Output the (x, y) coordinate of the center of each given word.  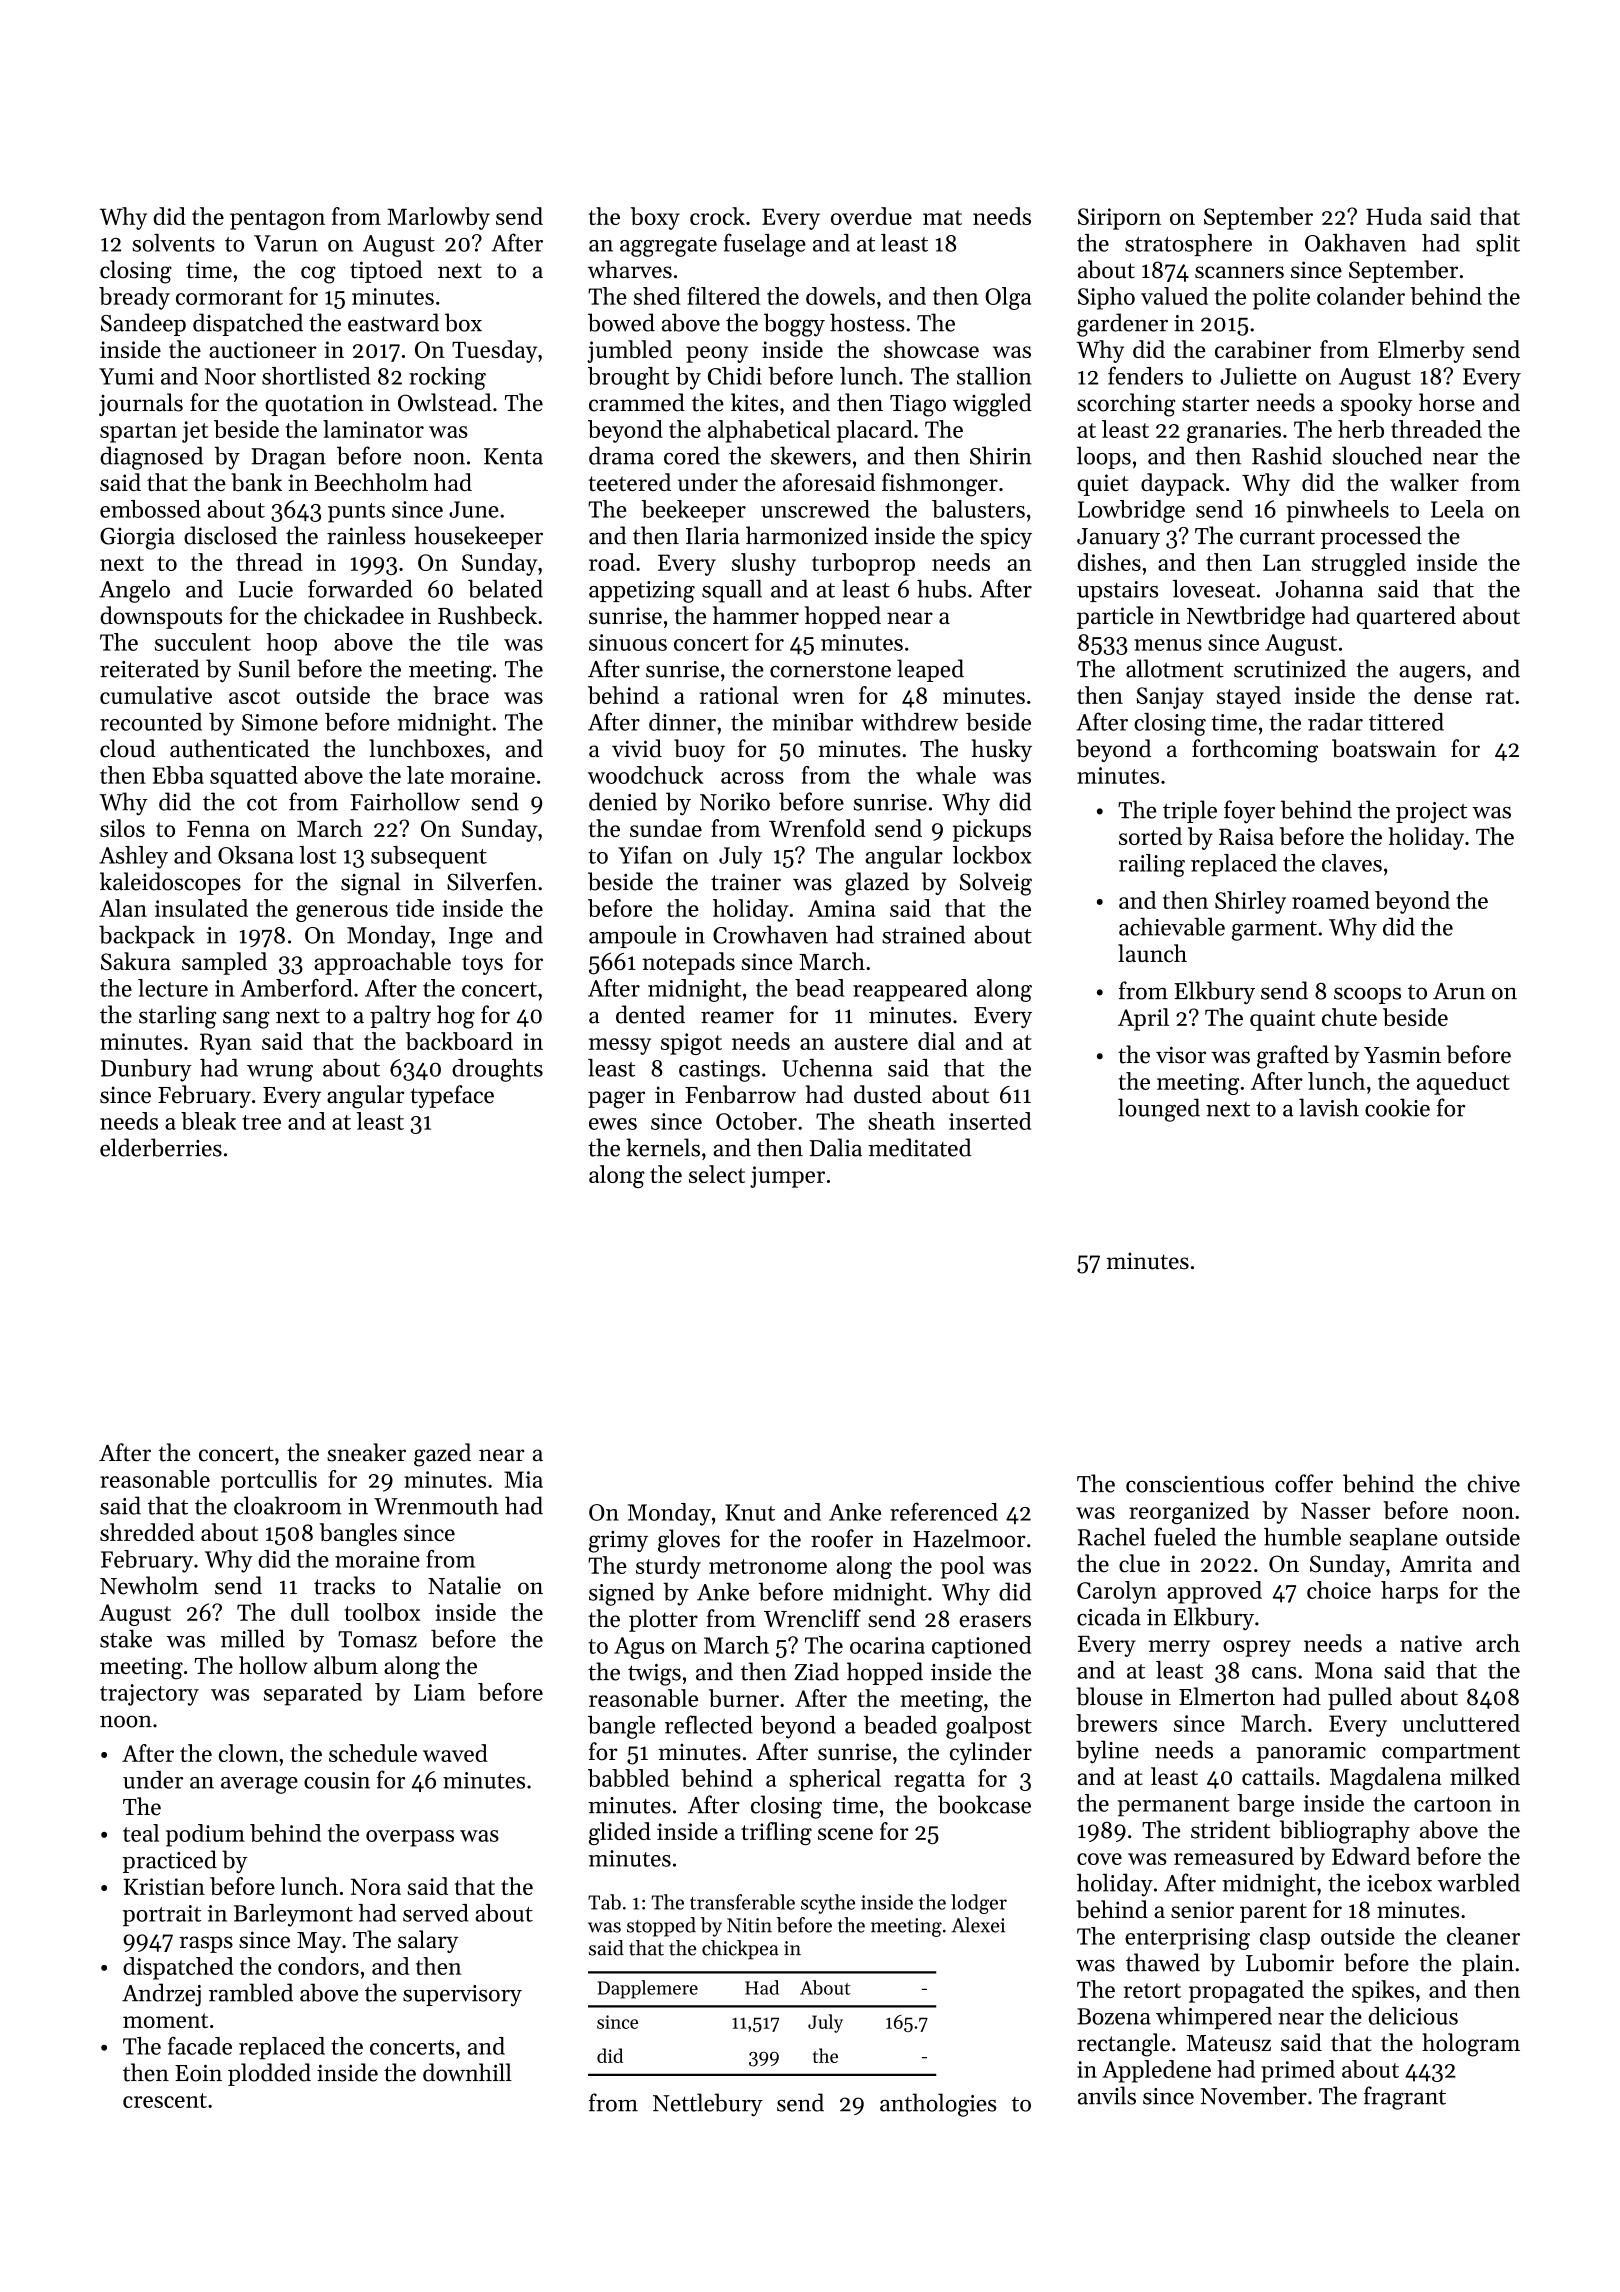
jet (195, 432)
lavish (1329, 1107)
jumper (787, 1177)
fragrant (1405, 2098)
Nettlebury (708, 2105)
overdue (871, 216)
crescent (165, 2100)
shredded (147, 1532)
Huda (1394, 216)
